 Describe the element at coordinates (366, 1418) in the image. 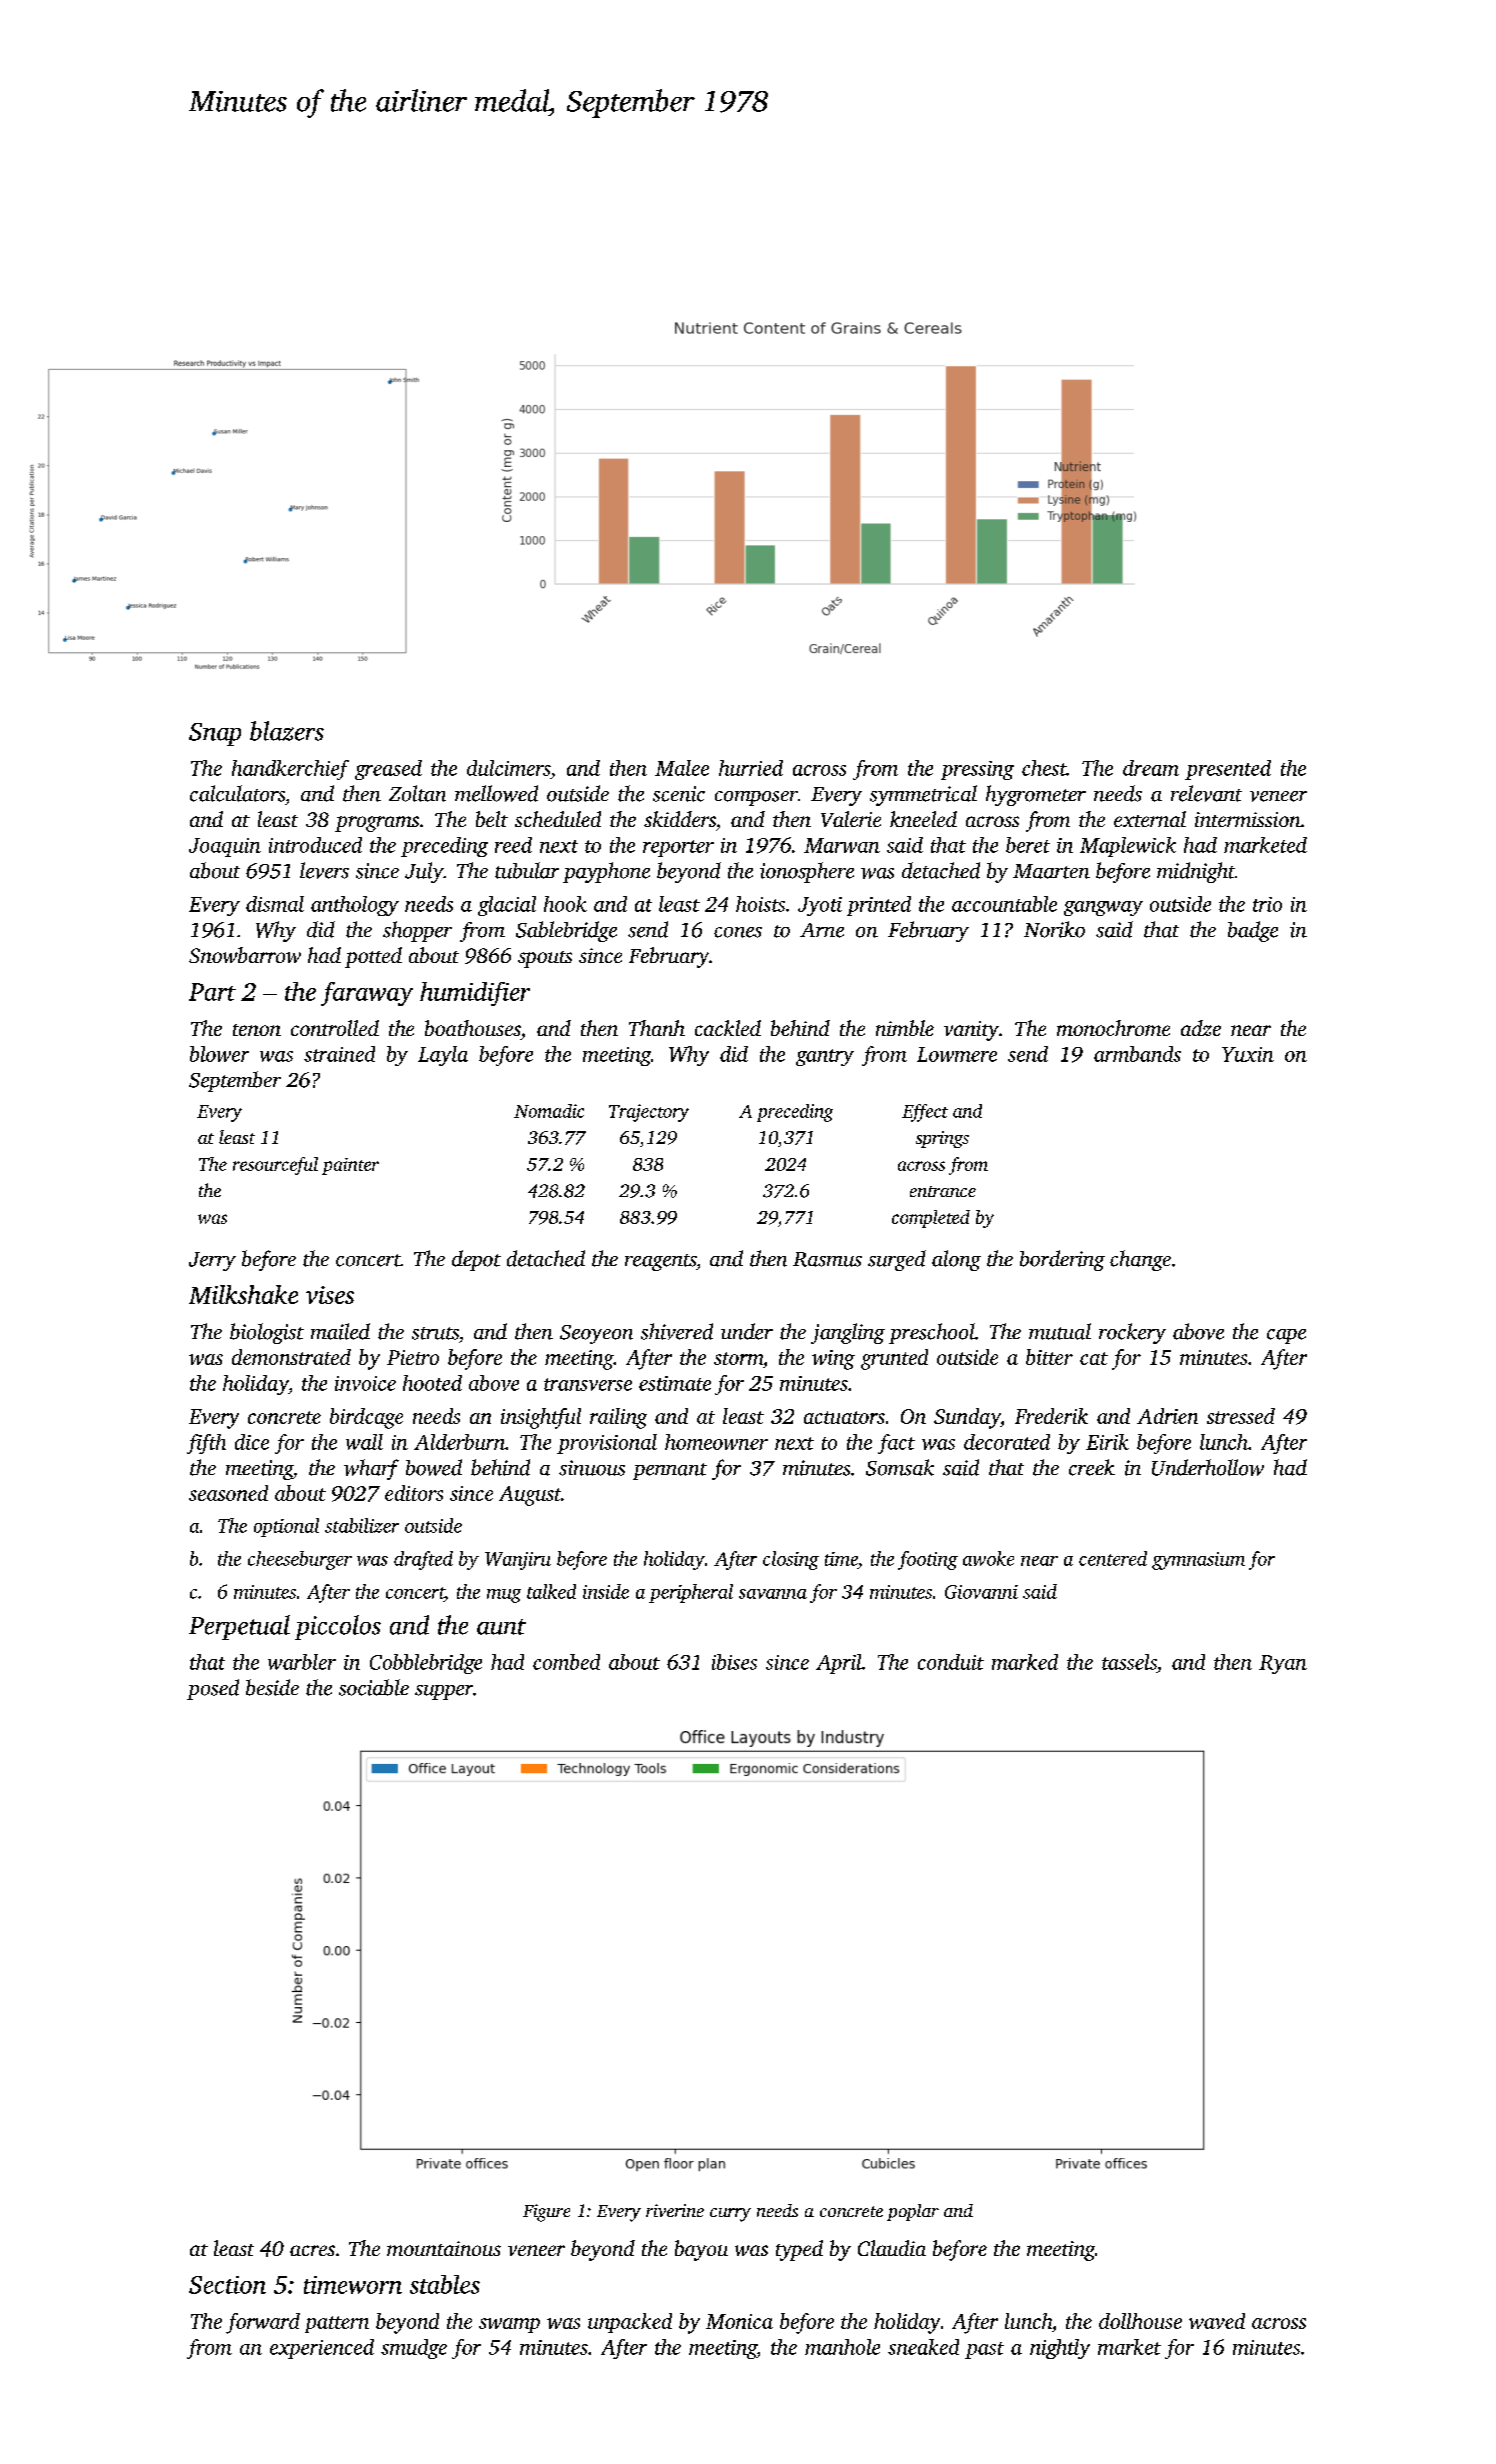

I see `birdcage` at that location.
